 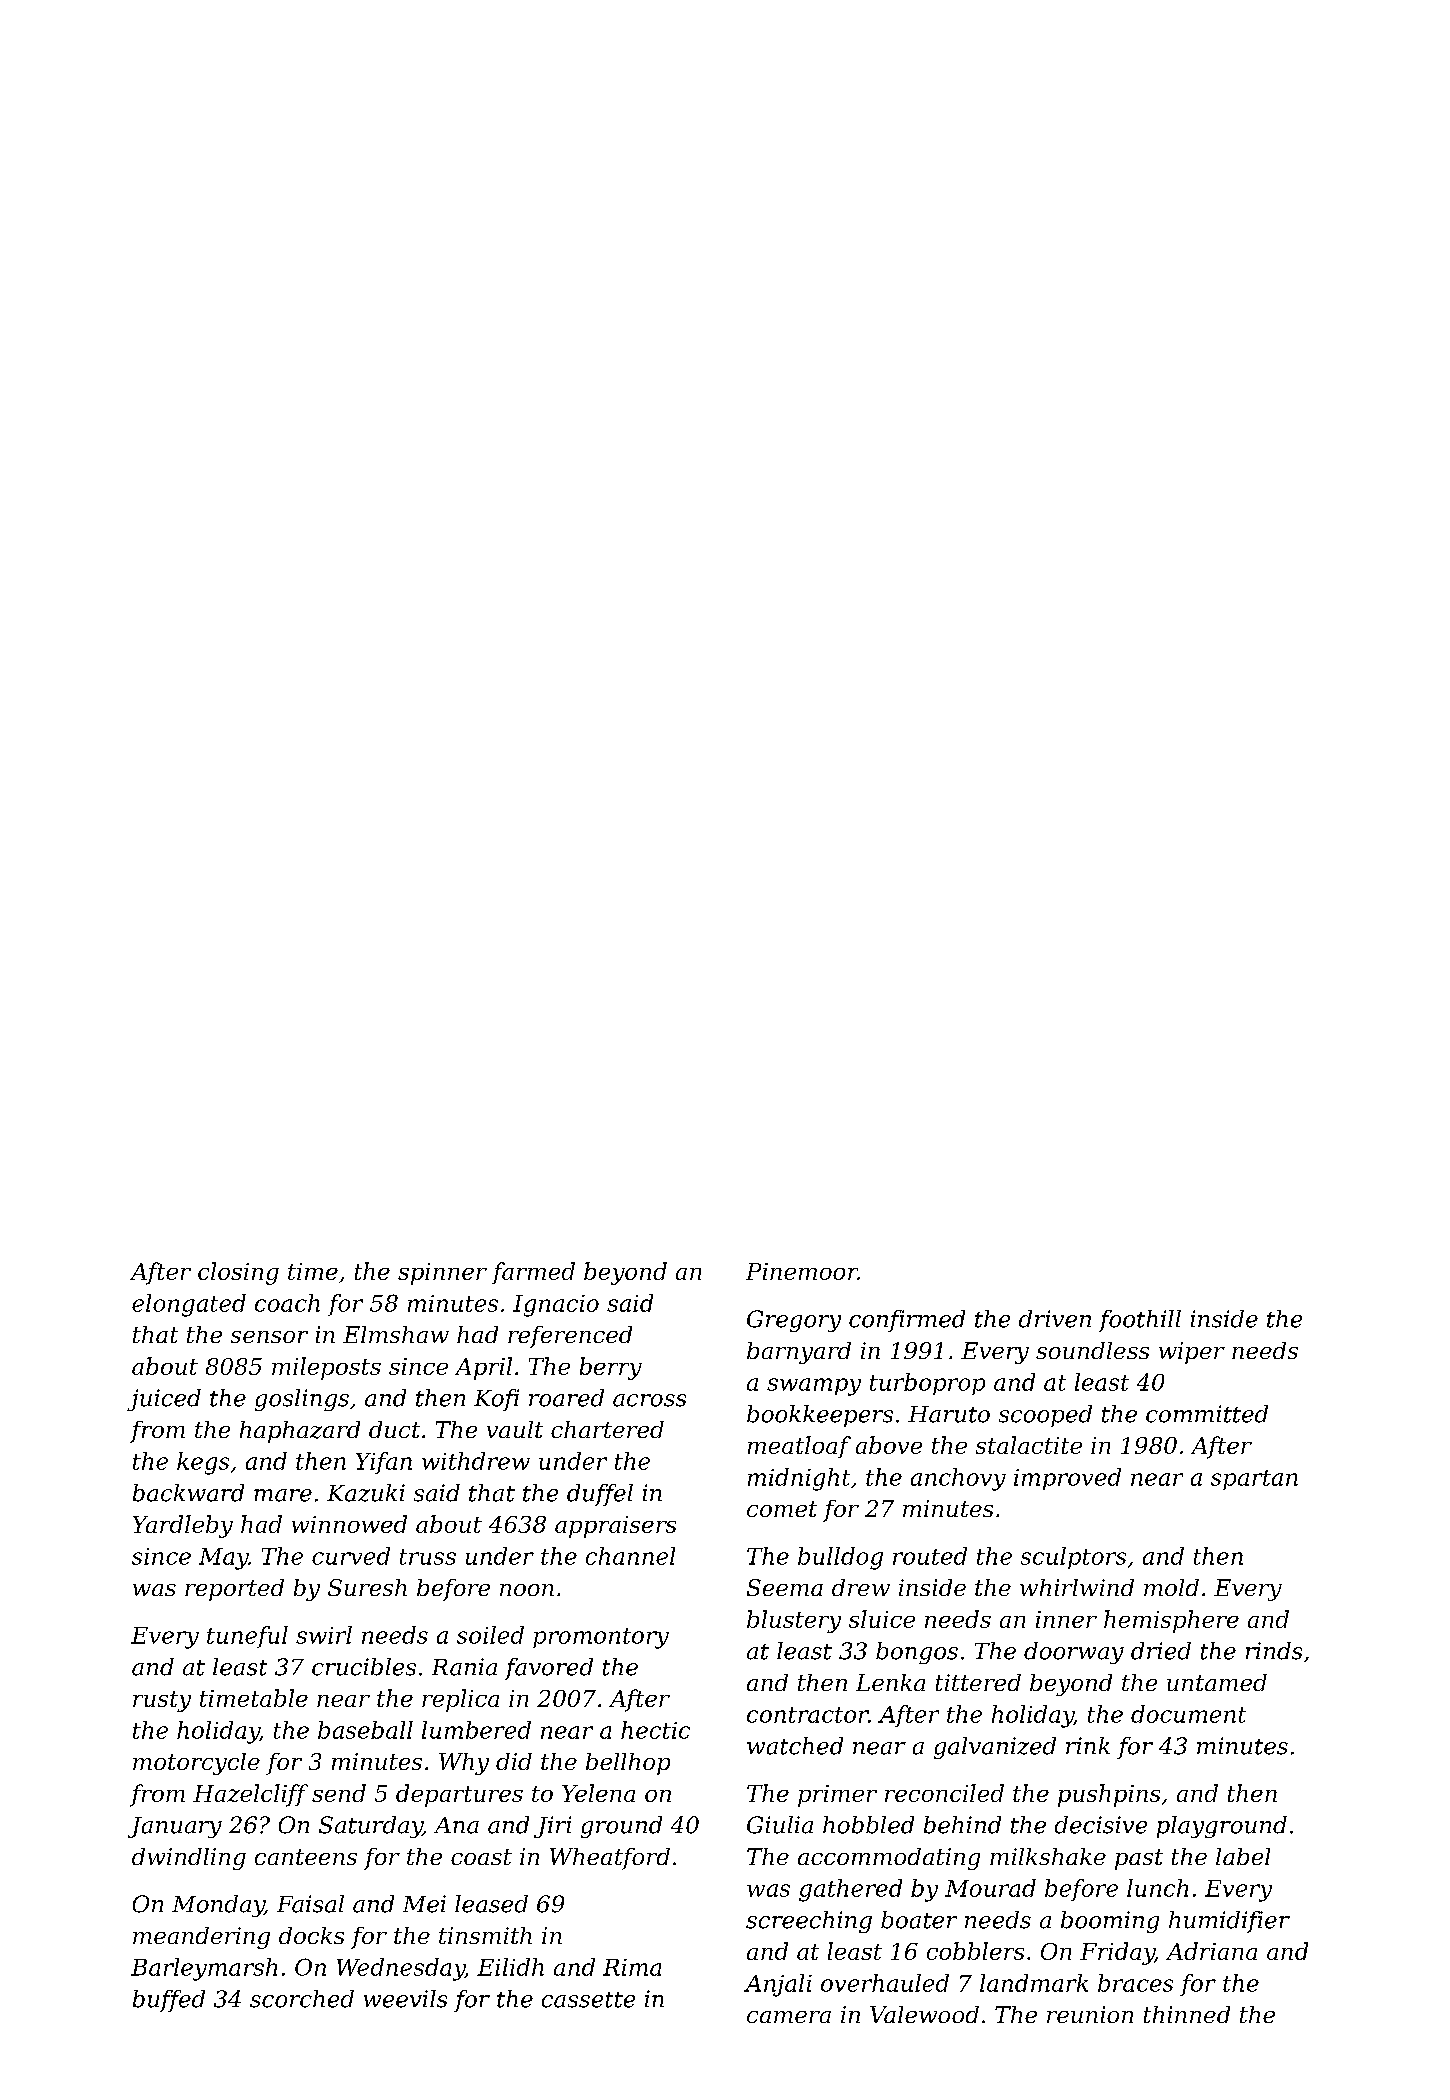 I want to click on tuneful, so click(x=247, y=1637).
